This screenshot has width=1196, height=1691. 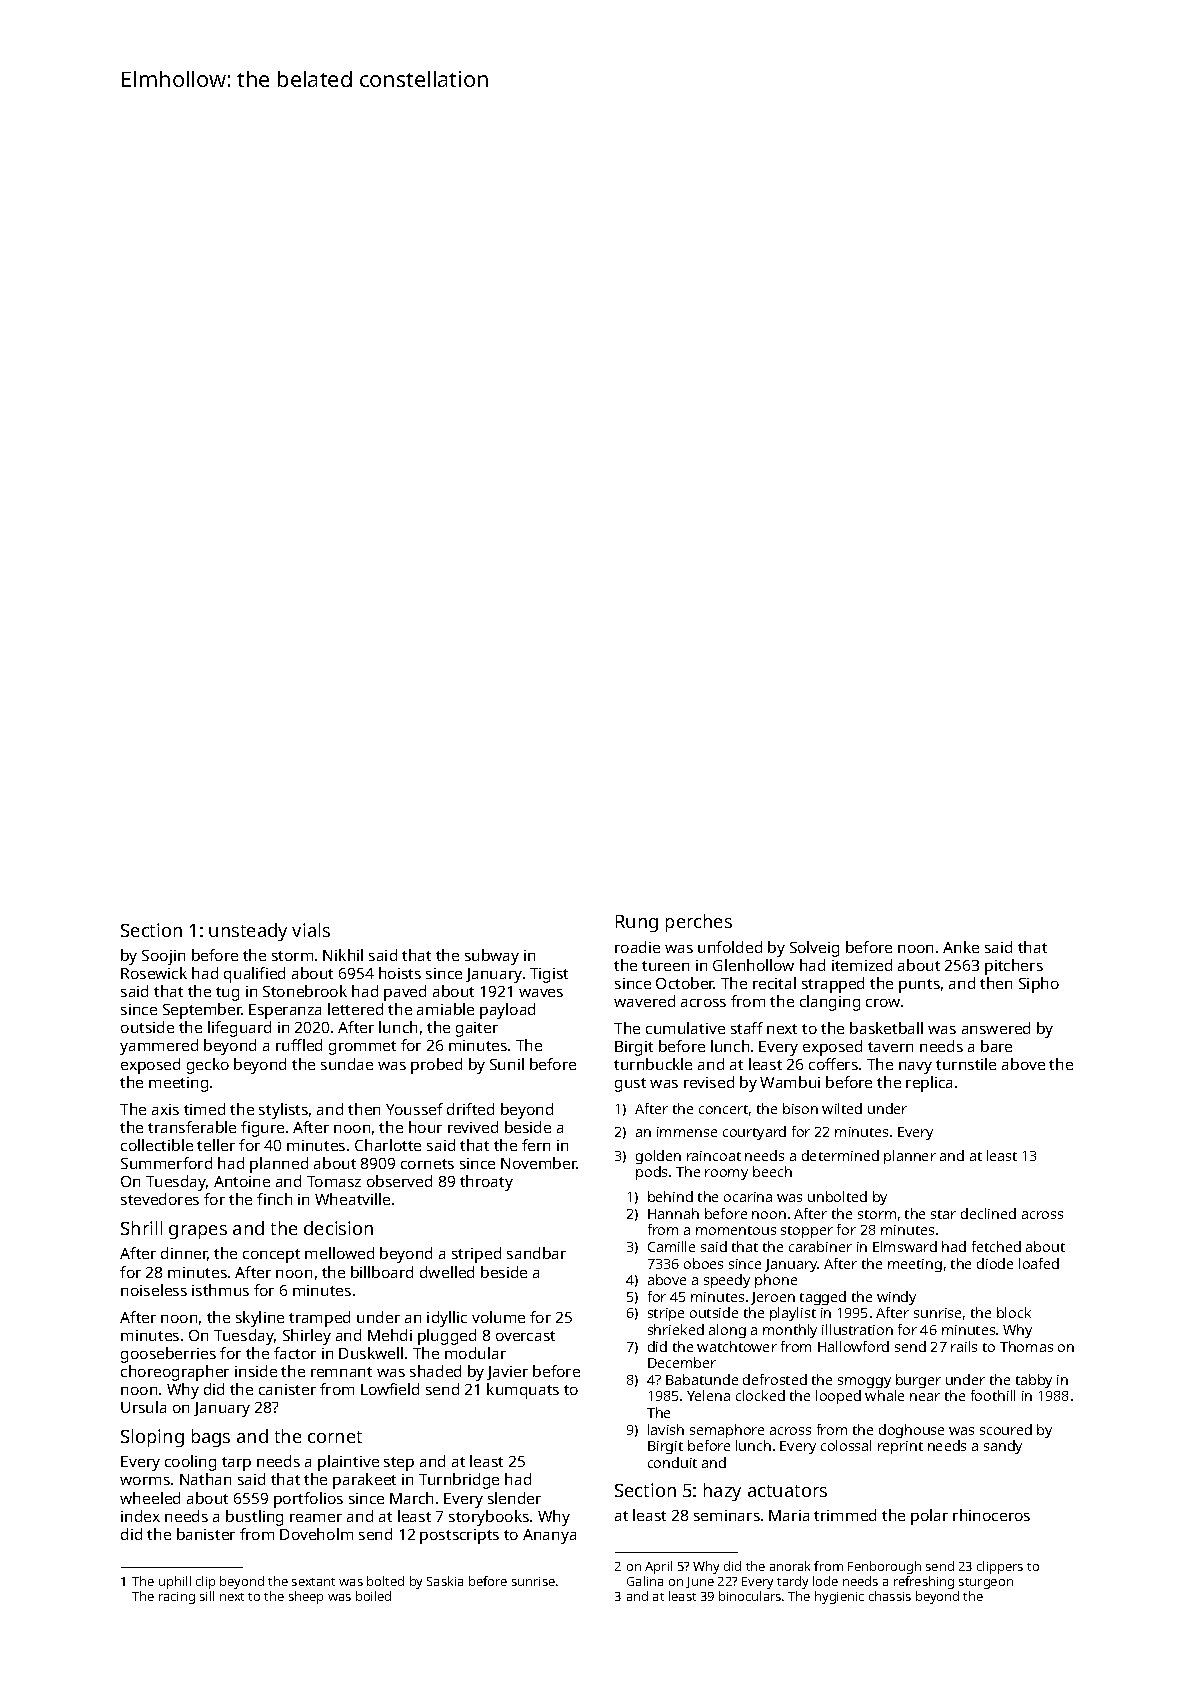 What do you see at coordinates (961, 947) in the screenshot?
I see `Anke` at bounding box center [961, 947].
